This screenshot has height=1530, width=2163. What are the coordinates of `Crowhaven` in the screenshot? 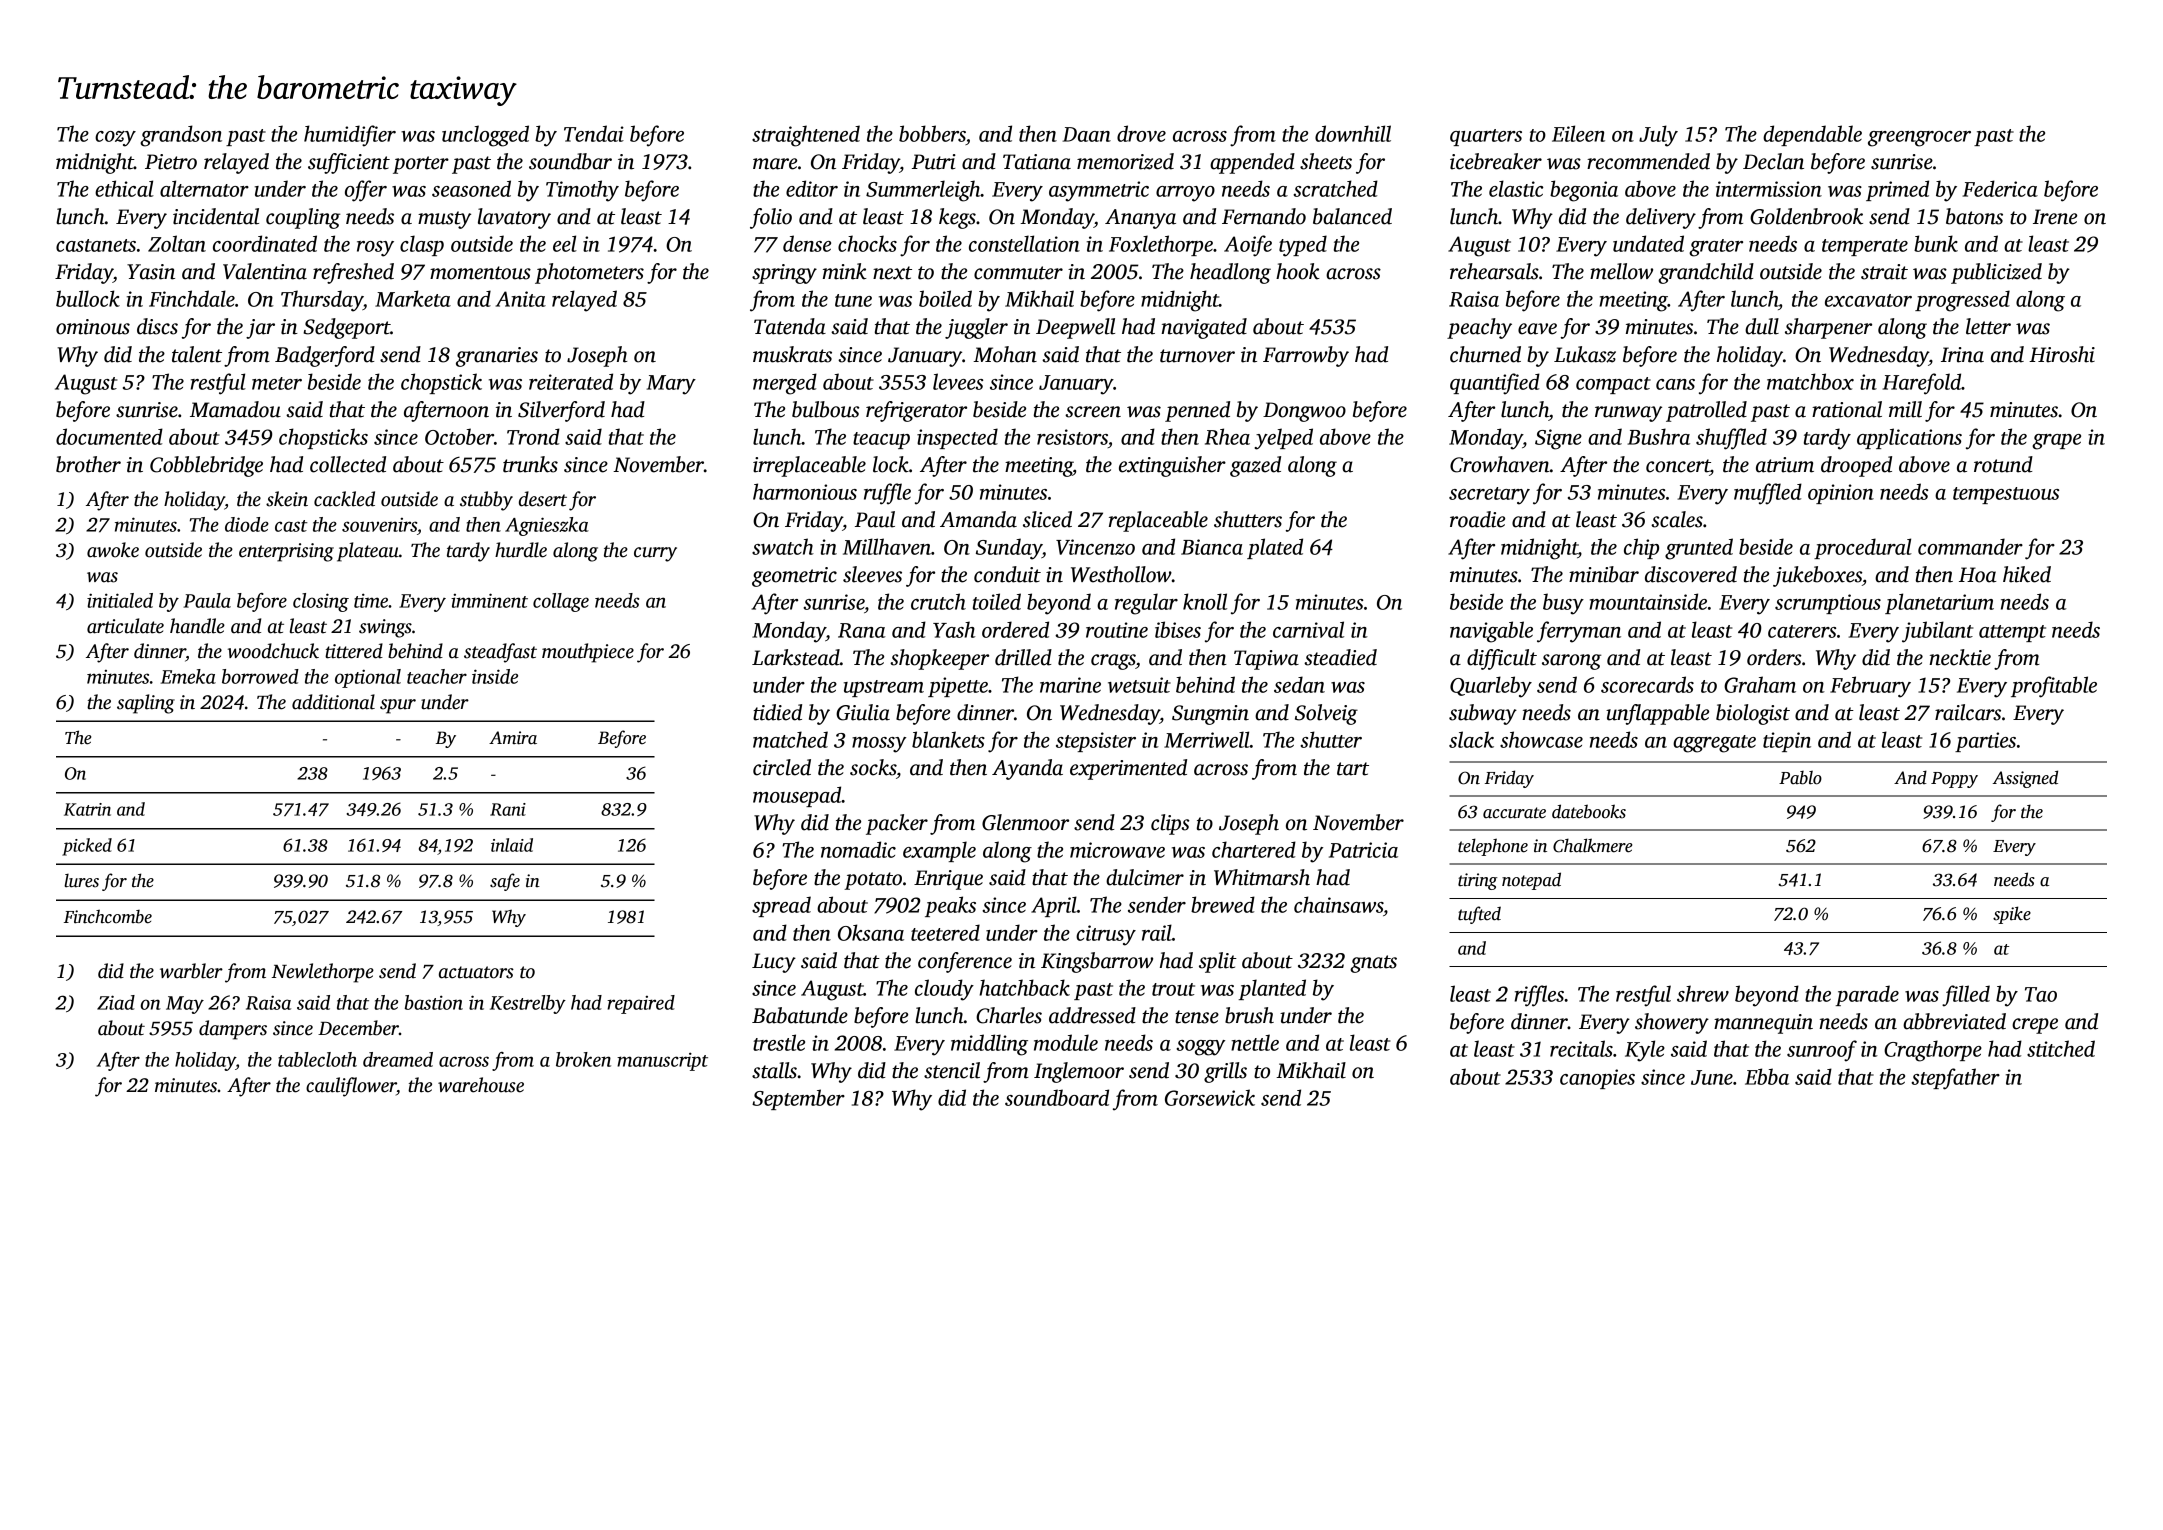 It's located at (1500, 464).
